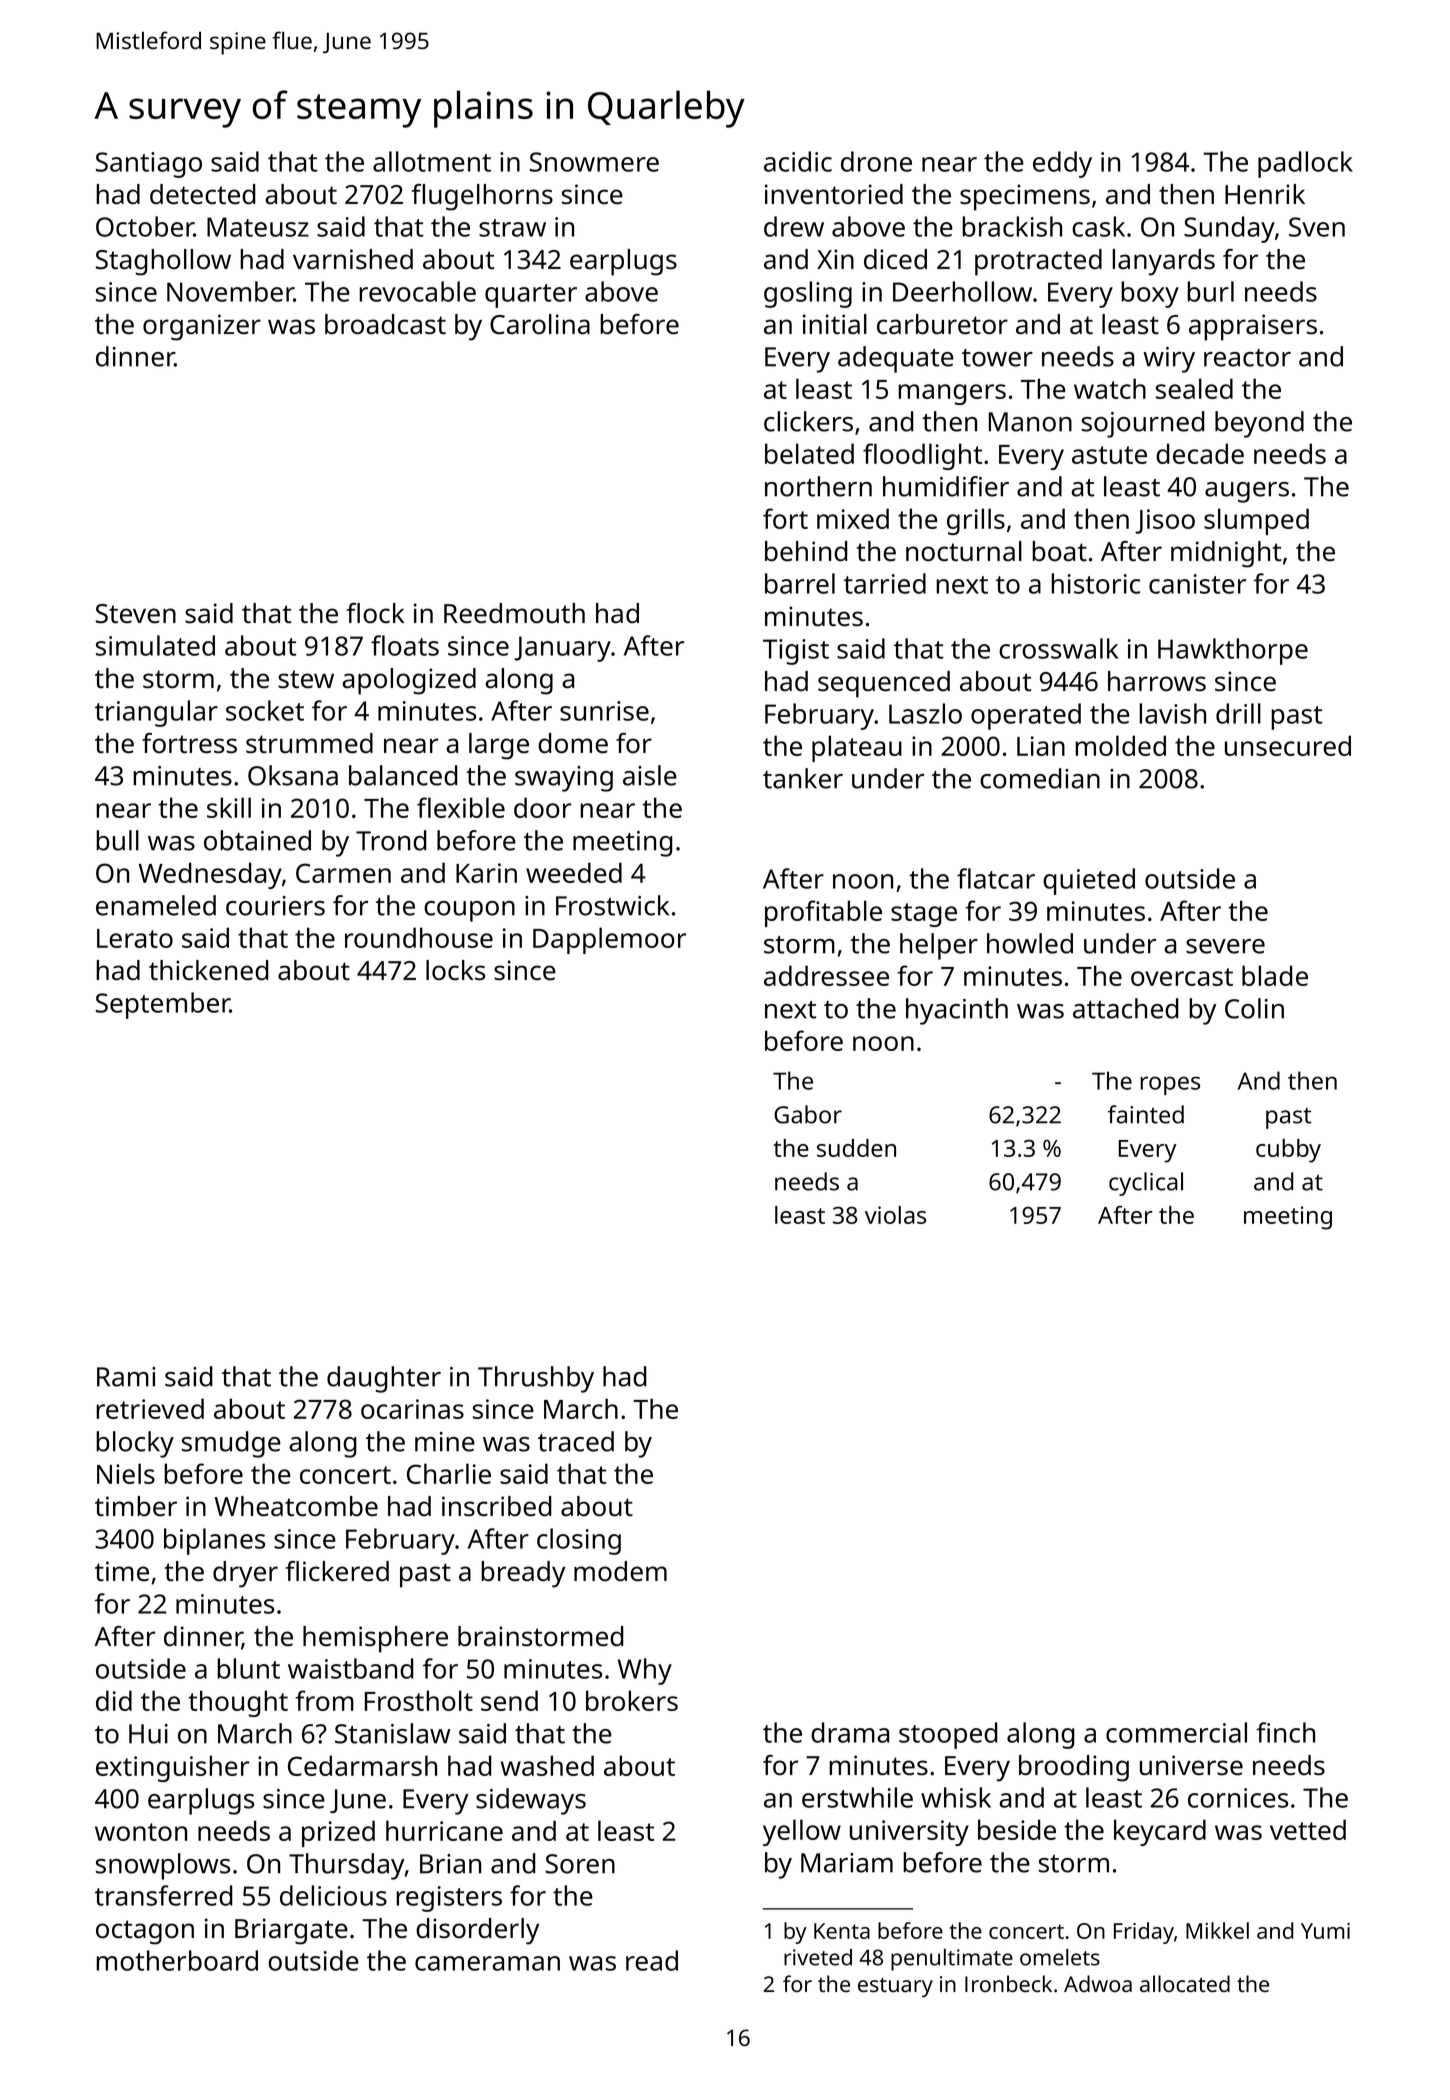  What do you see at coordinates (384, 1379) in the page?
I see `daughter` at bounding box center [384, 1379].
